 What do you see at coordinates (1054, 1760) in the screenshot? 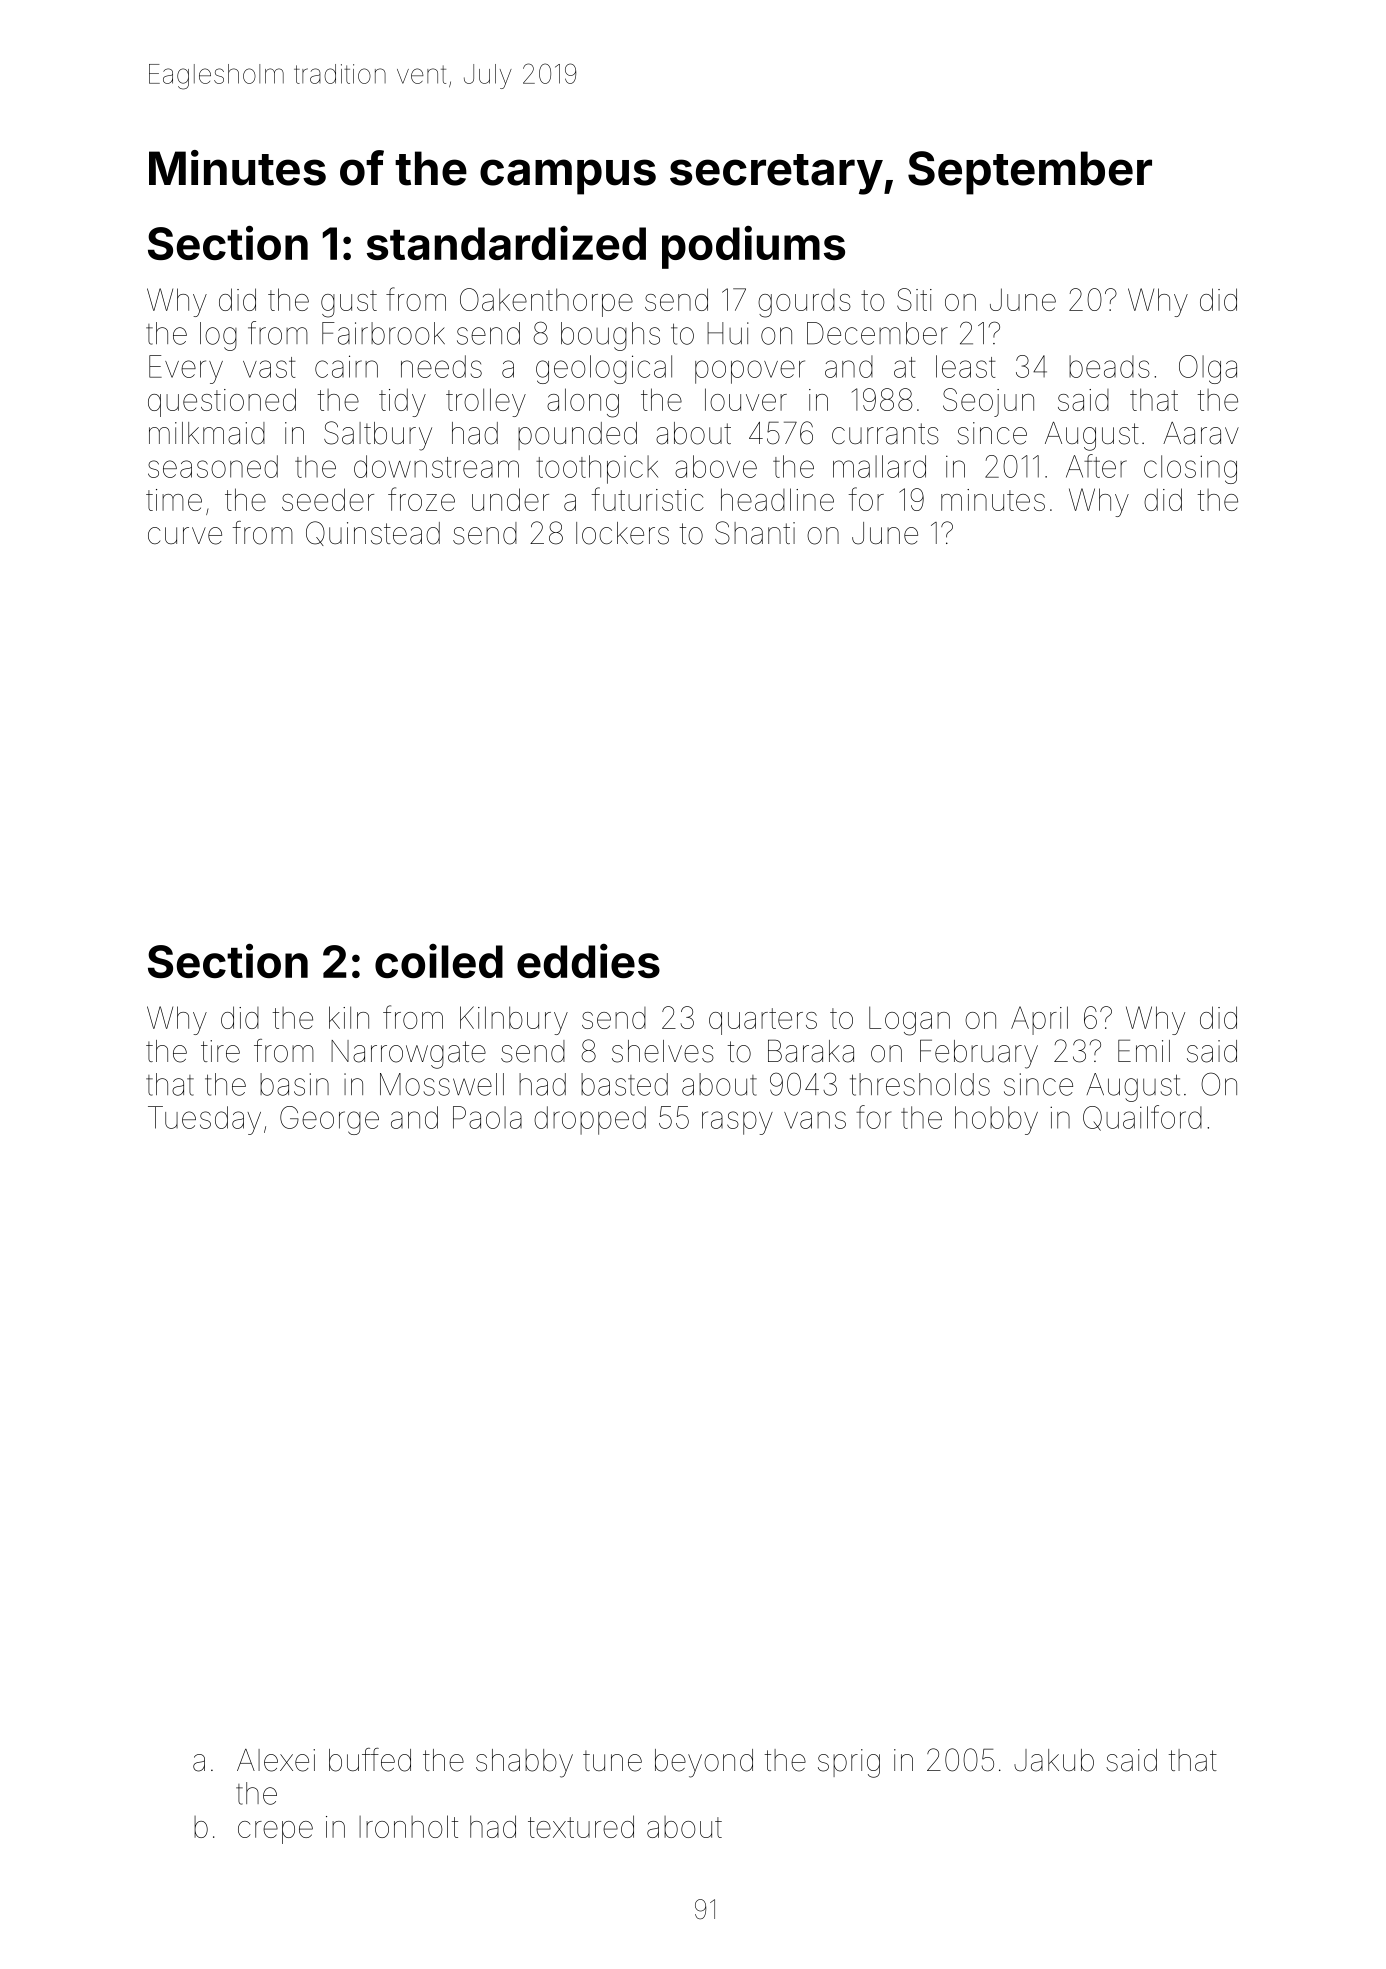
I see `Jakub` at bounding box center [1054, 1760].
